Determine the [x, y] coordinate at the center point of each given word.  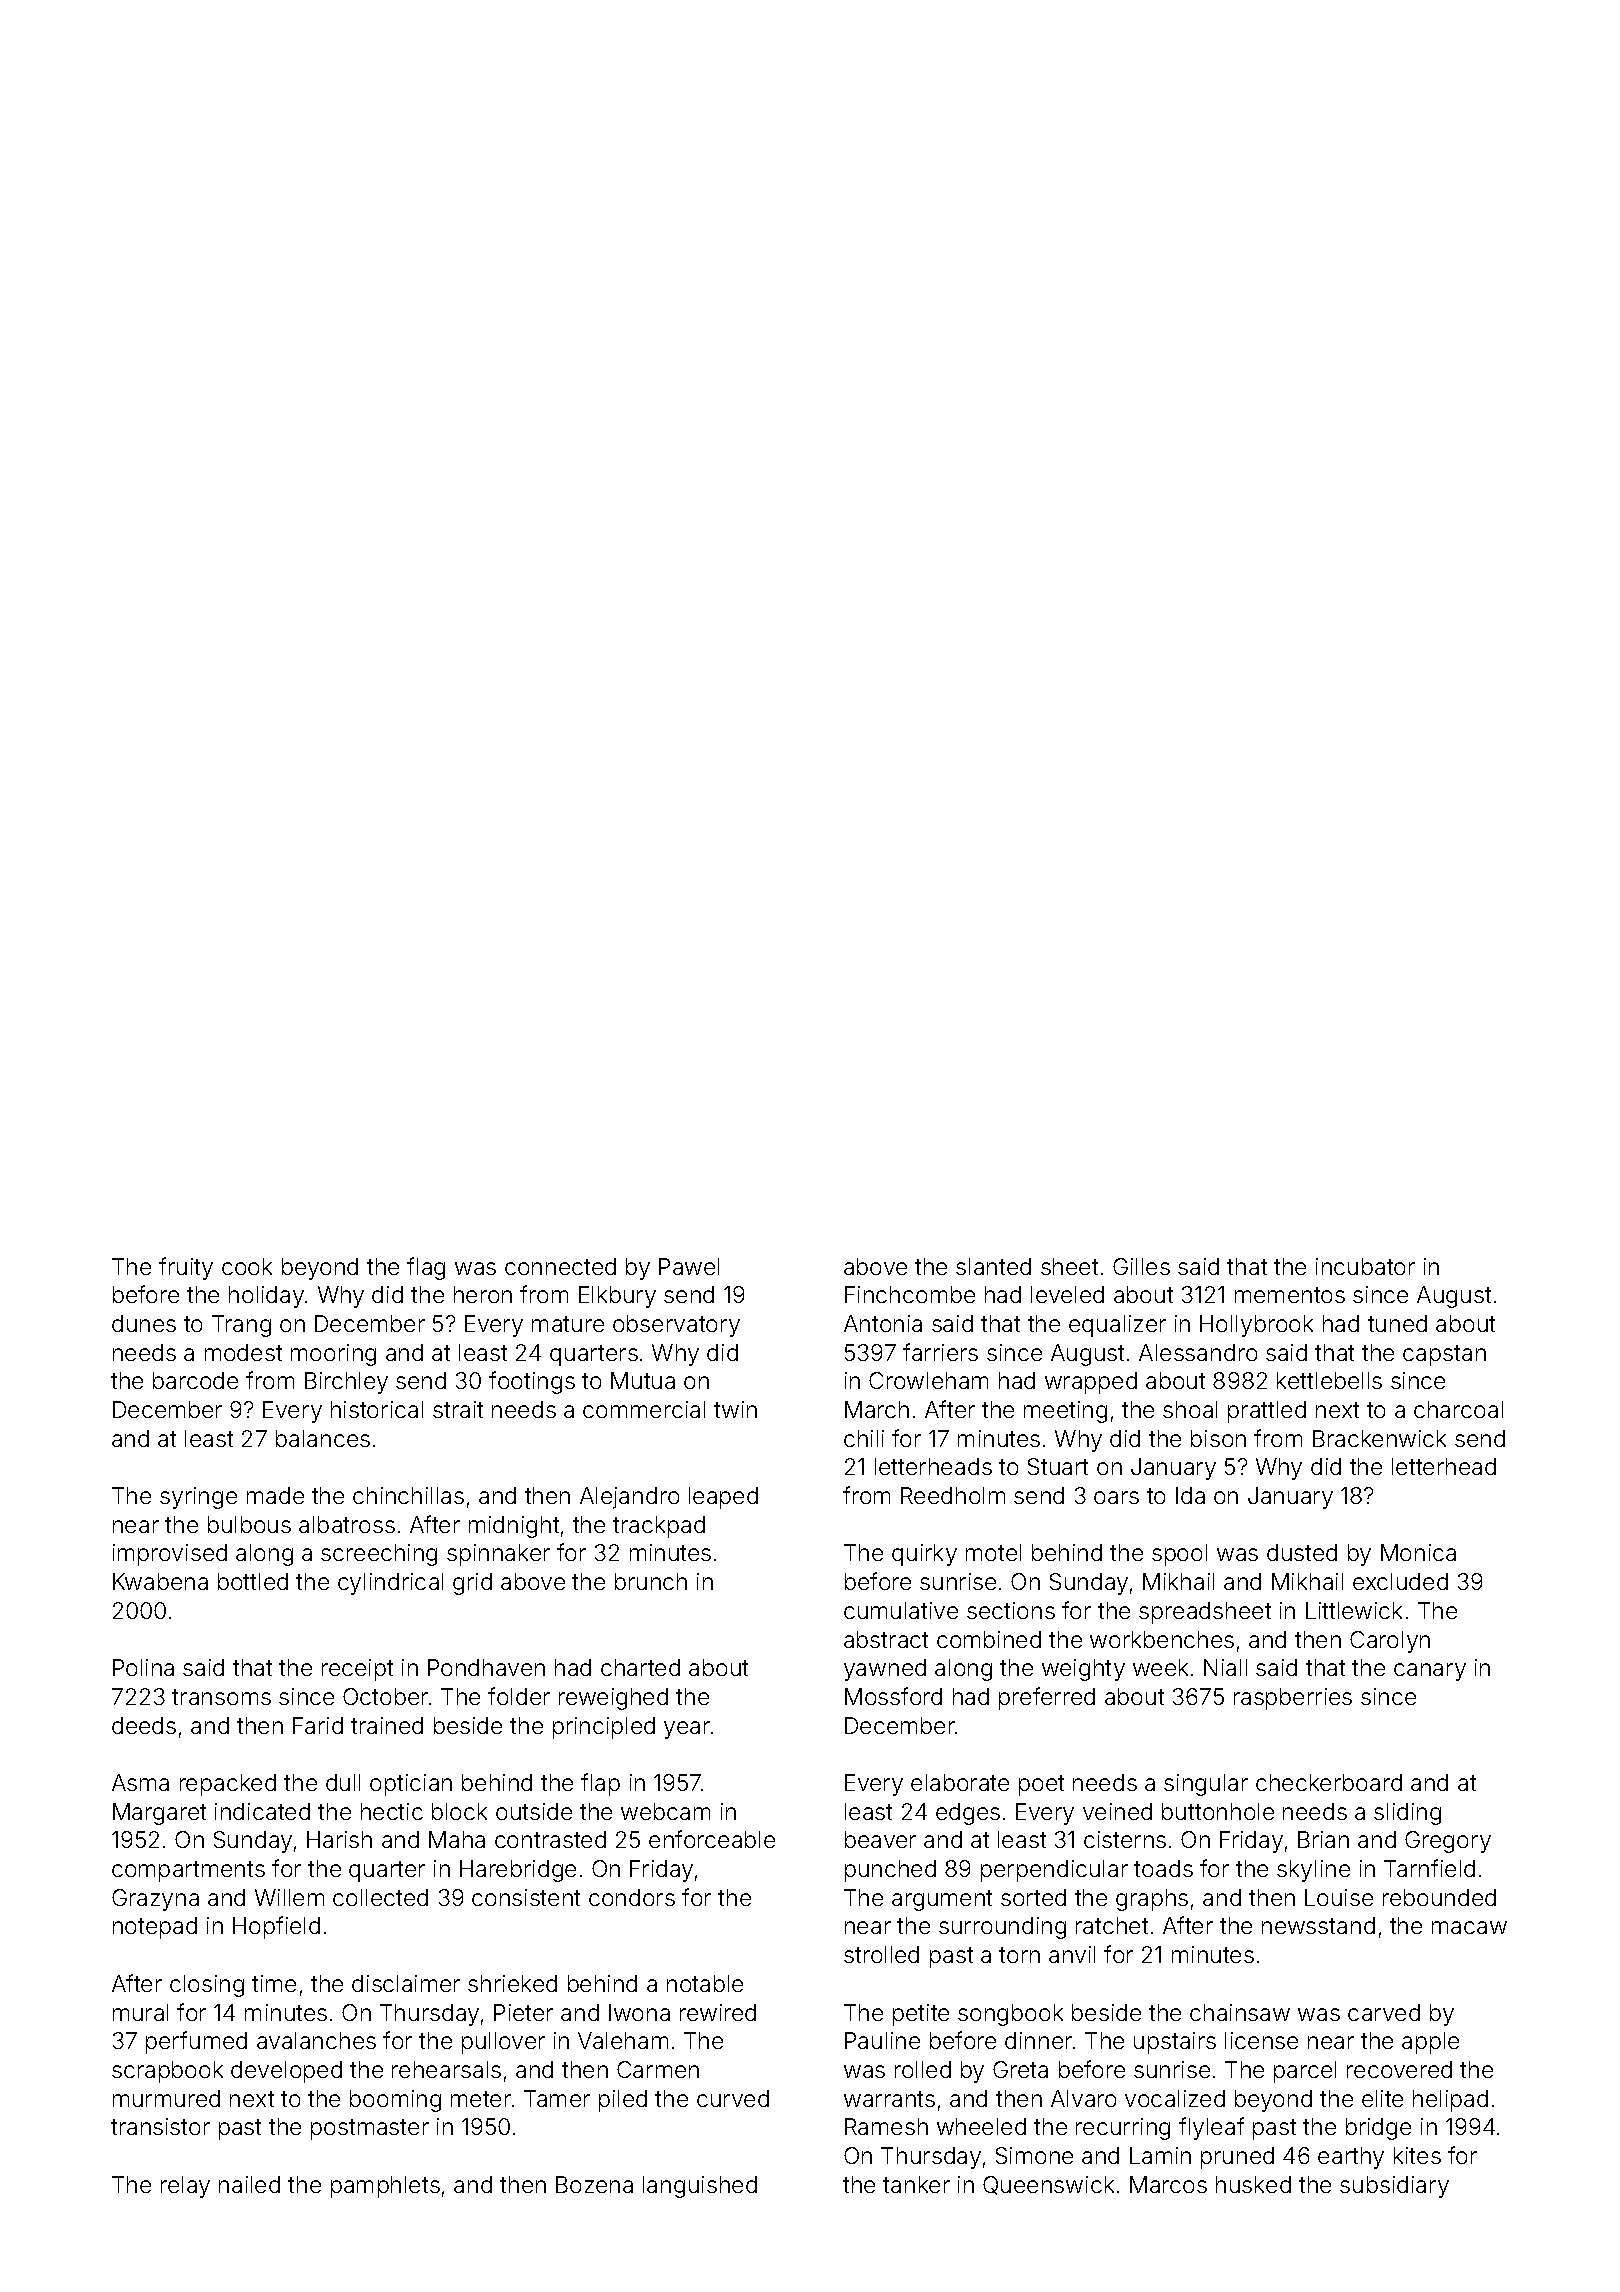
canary [1430, 1672]
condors [632, 1897]
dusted [1302, 1552]
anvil [1072, 1954]
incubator [1365, 1266]
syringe [198, 1498]
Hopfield [276, 1927]
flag [426, 1268]
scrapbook [167, 2072]
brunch [651, 1581]
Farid [318, 1725]
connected [560, 1266]
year [687, 1730]
